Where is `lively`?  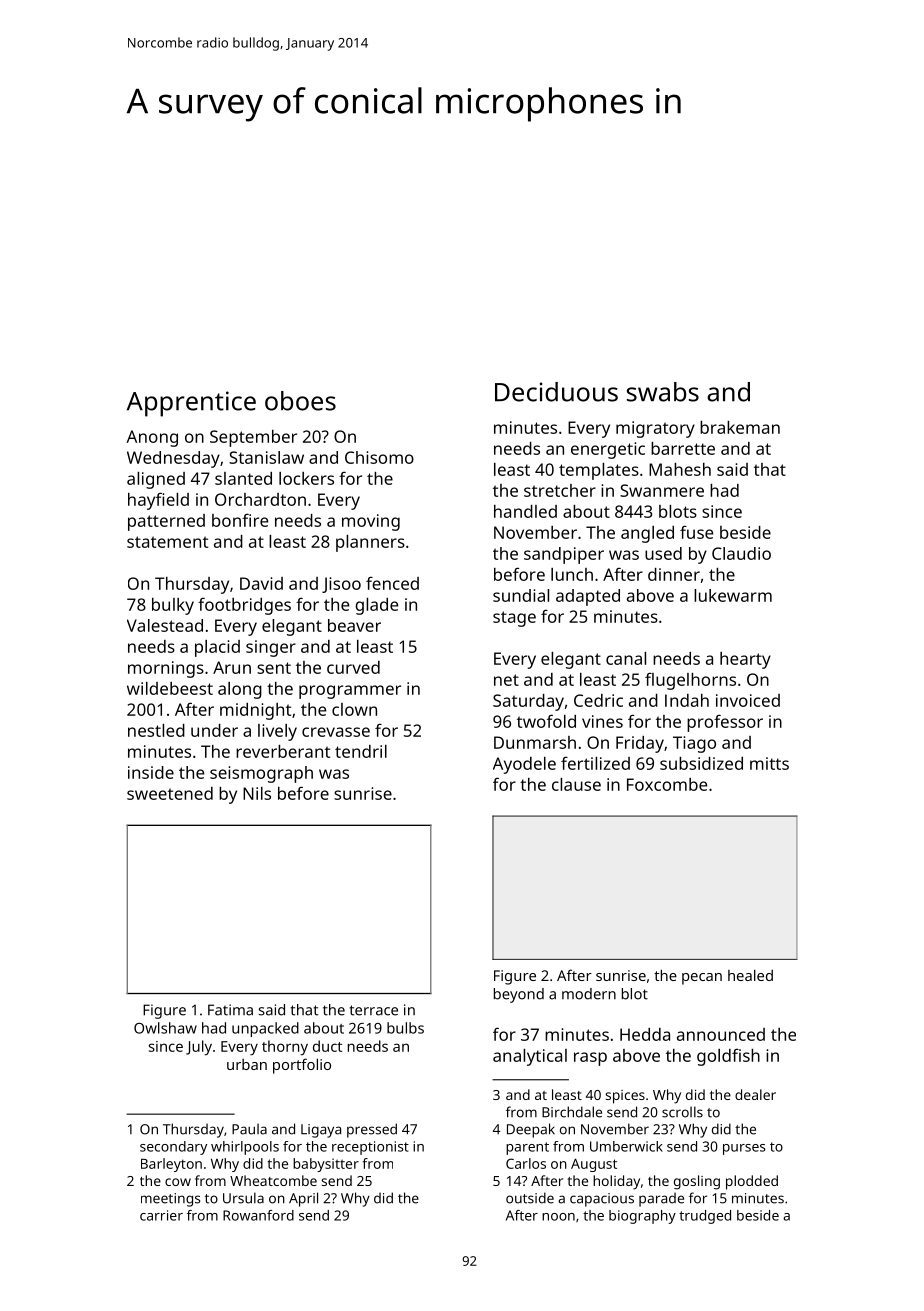
lively is located at coordinates (277, 732).
